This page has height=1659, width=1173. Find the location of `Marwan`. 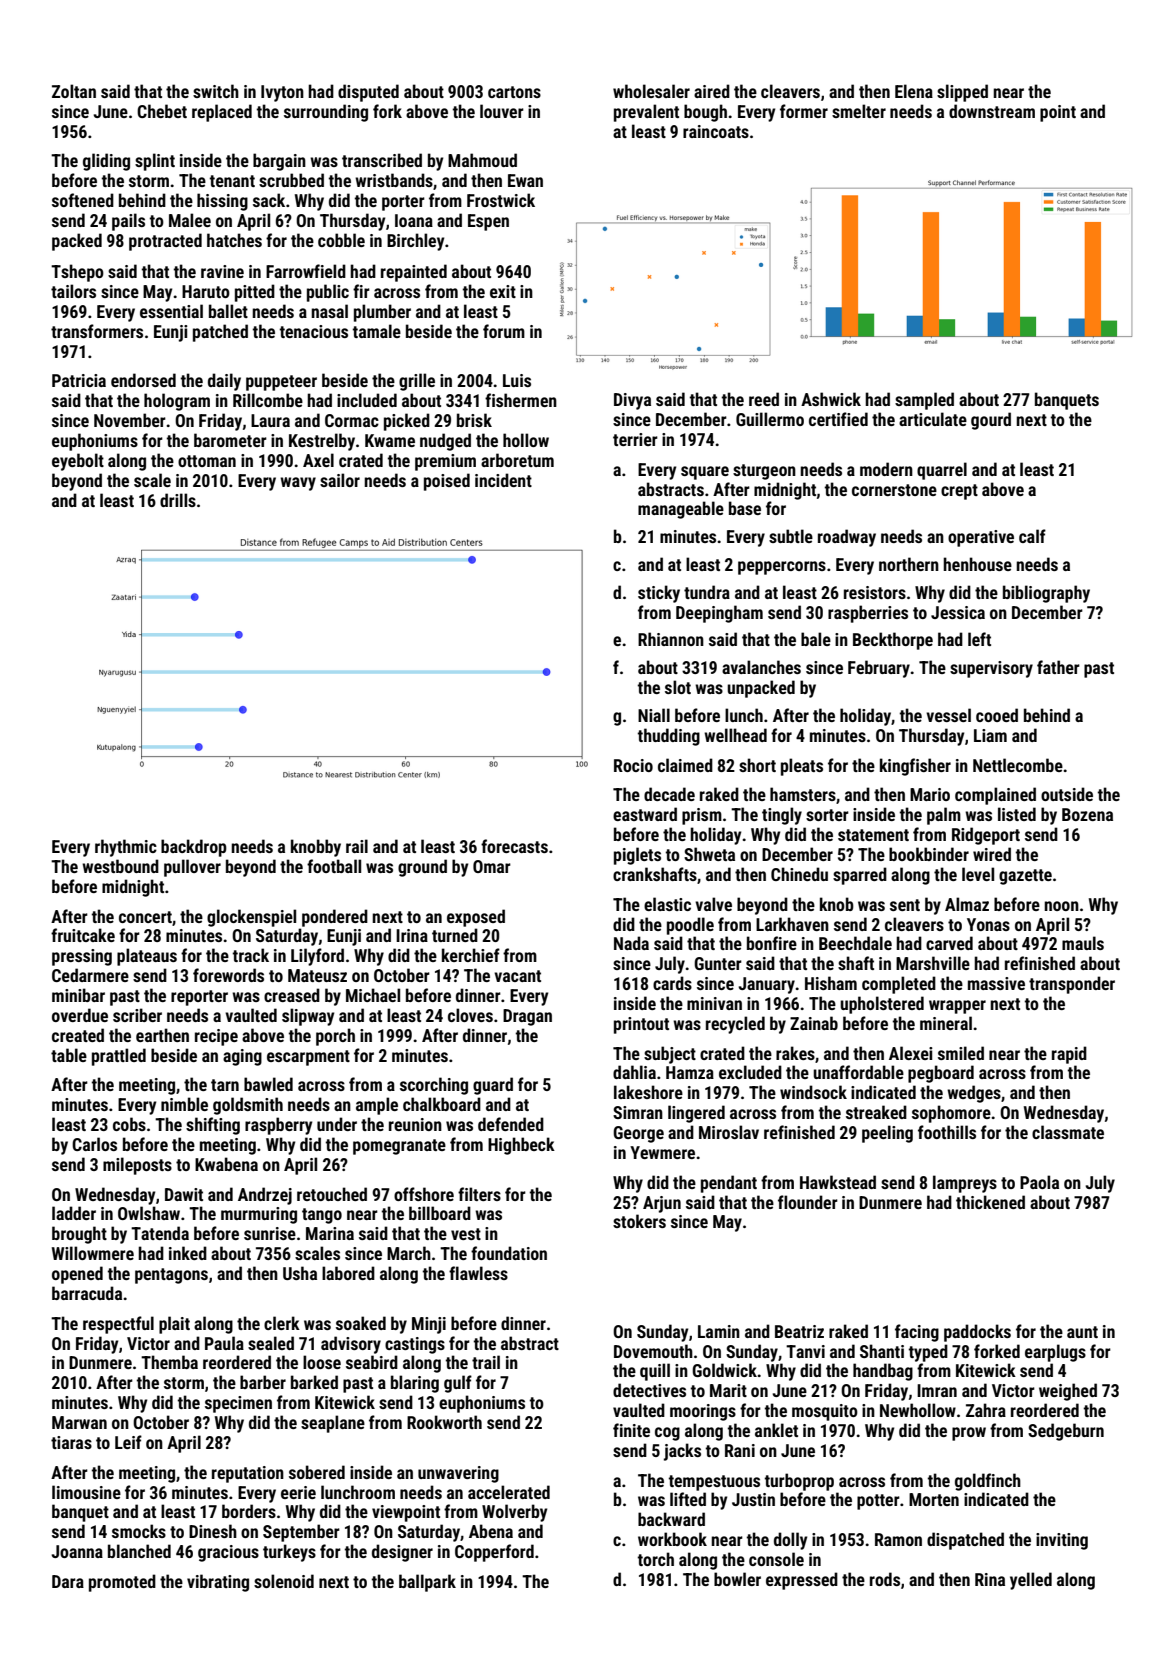

Marwan is located at coordinates (79, 1422).
